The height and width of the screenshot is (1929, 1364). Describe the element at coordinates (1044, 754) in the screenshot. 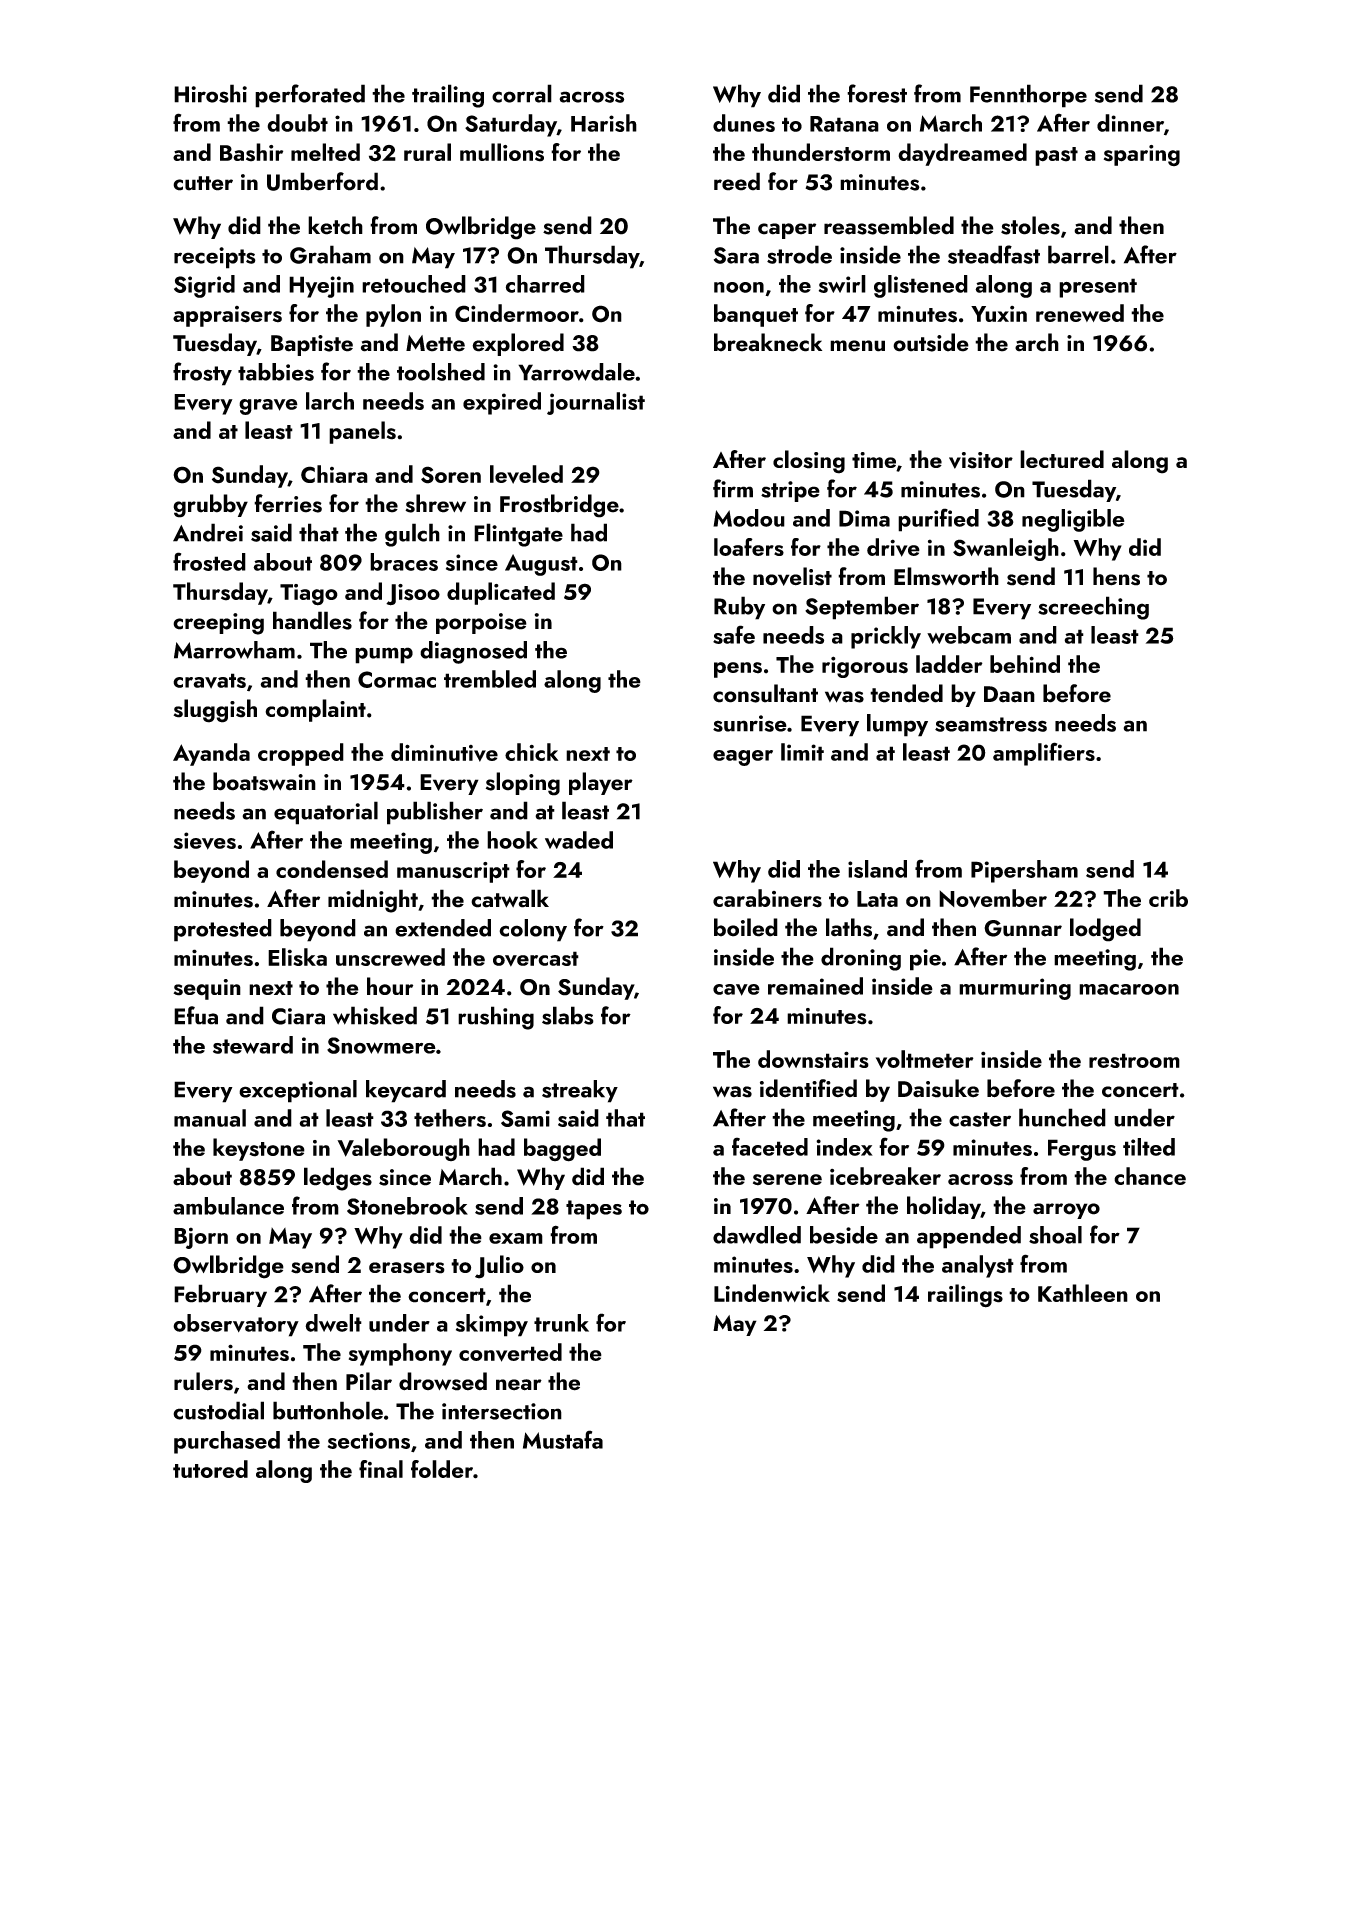

I see `amplifiers` at that location.
